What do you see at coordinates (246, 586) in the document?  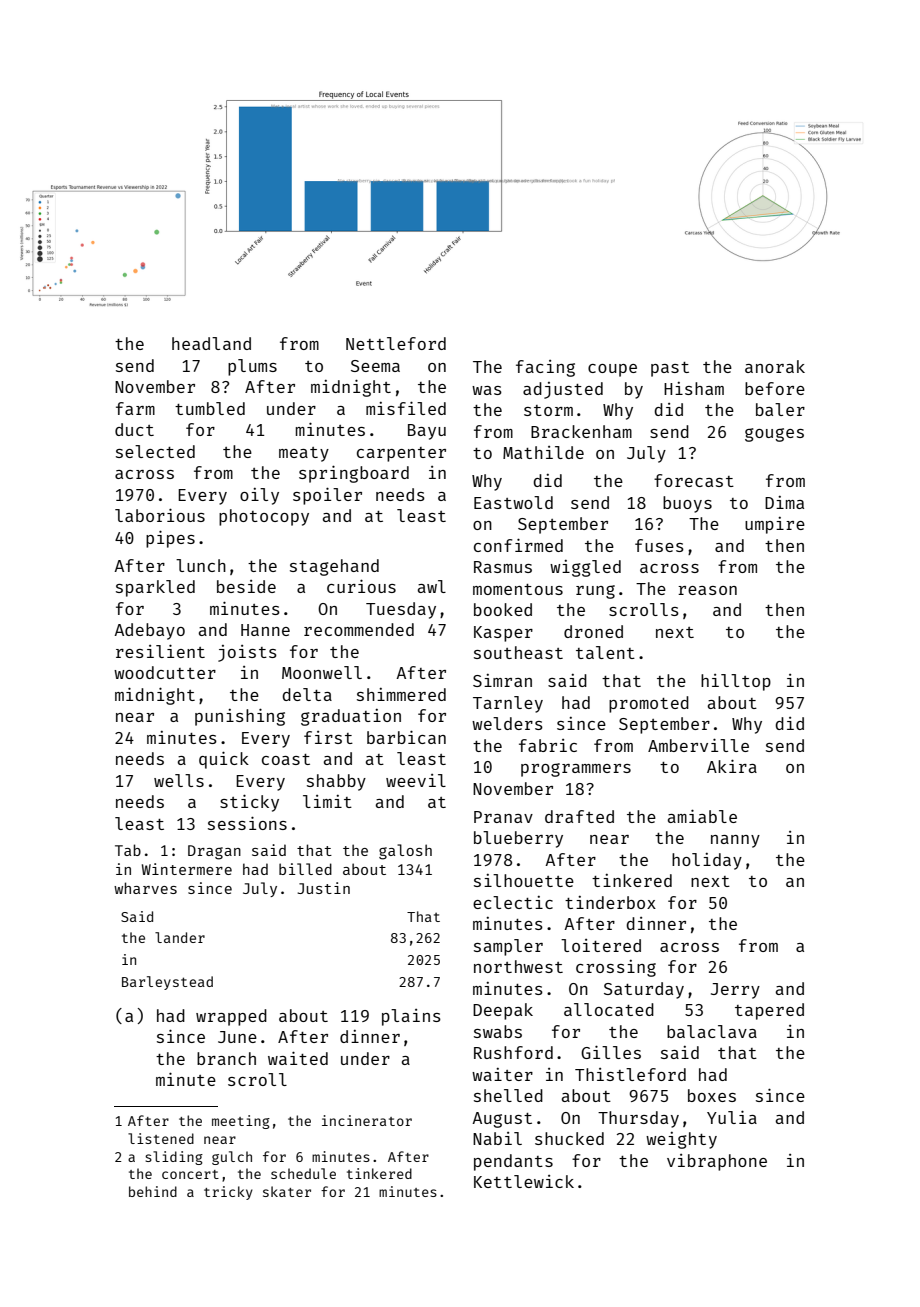 I see `beside` at bounding box center [246, 586].
